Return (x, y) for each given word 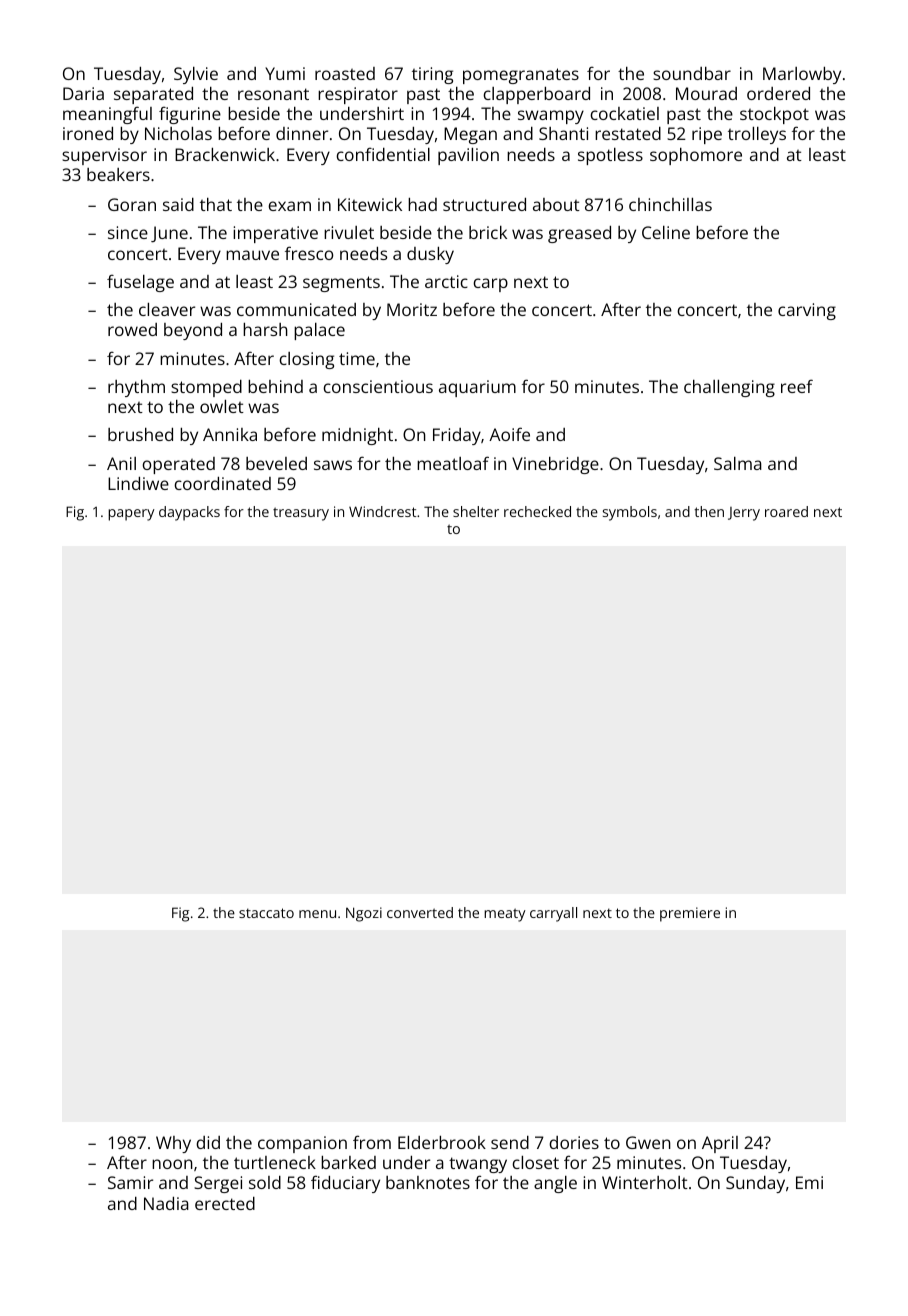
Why (173, 1144)
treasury (301, 514)
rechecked (537, 511)
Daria (83, 93)
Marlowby (802, 75)
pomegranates (521, 76)
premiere (690, 914)
